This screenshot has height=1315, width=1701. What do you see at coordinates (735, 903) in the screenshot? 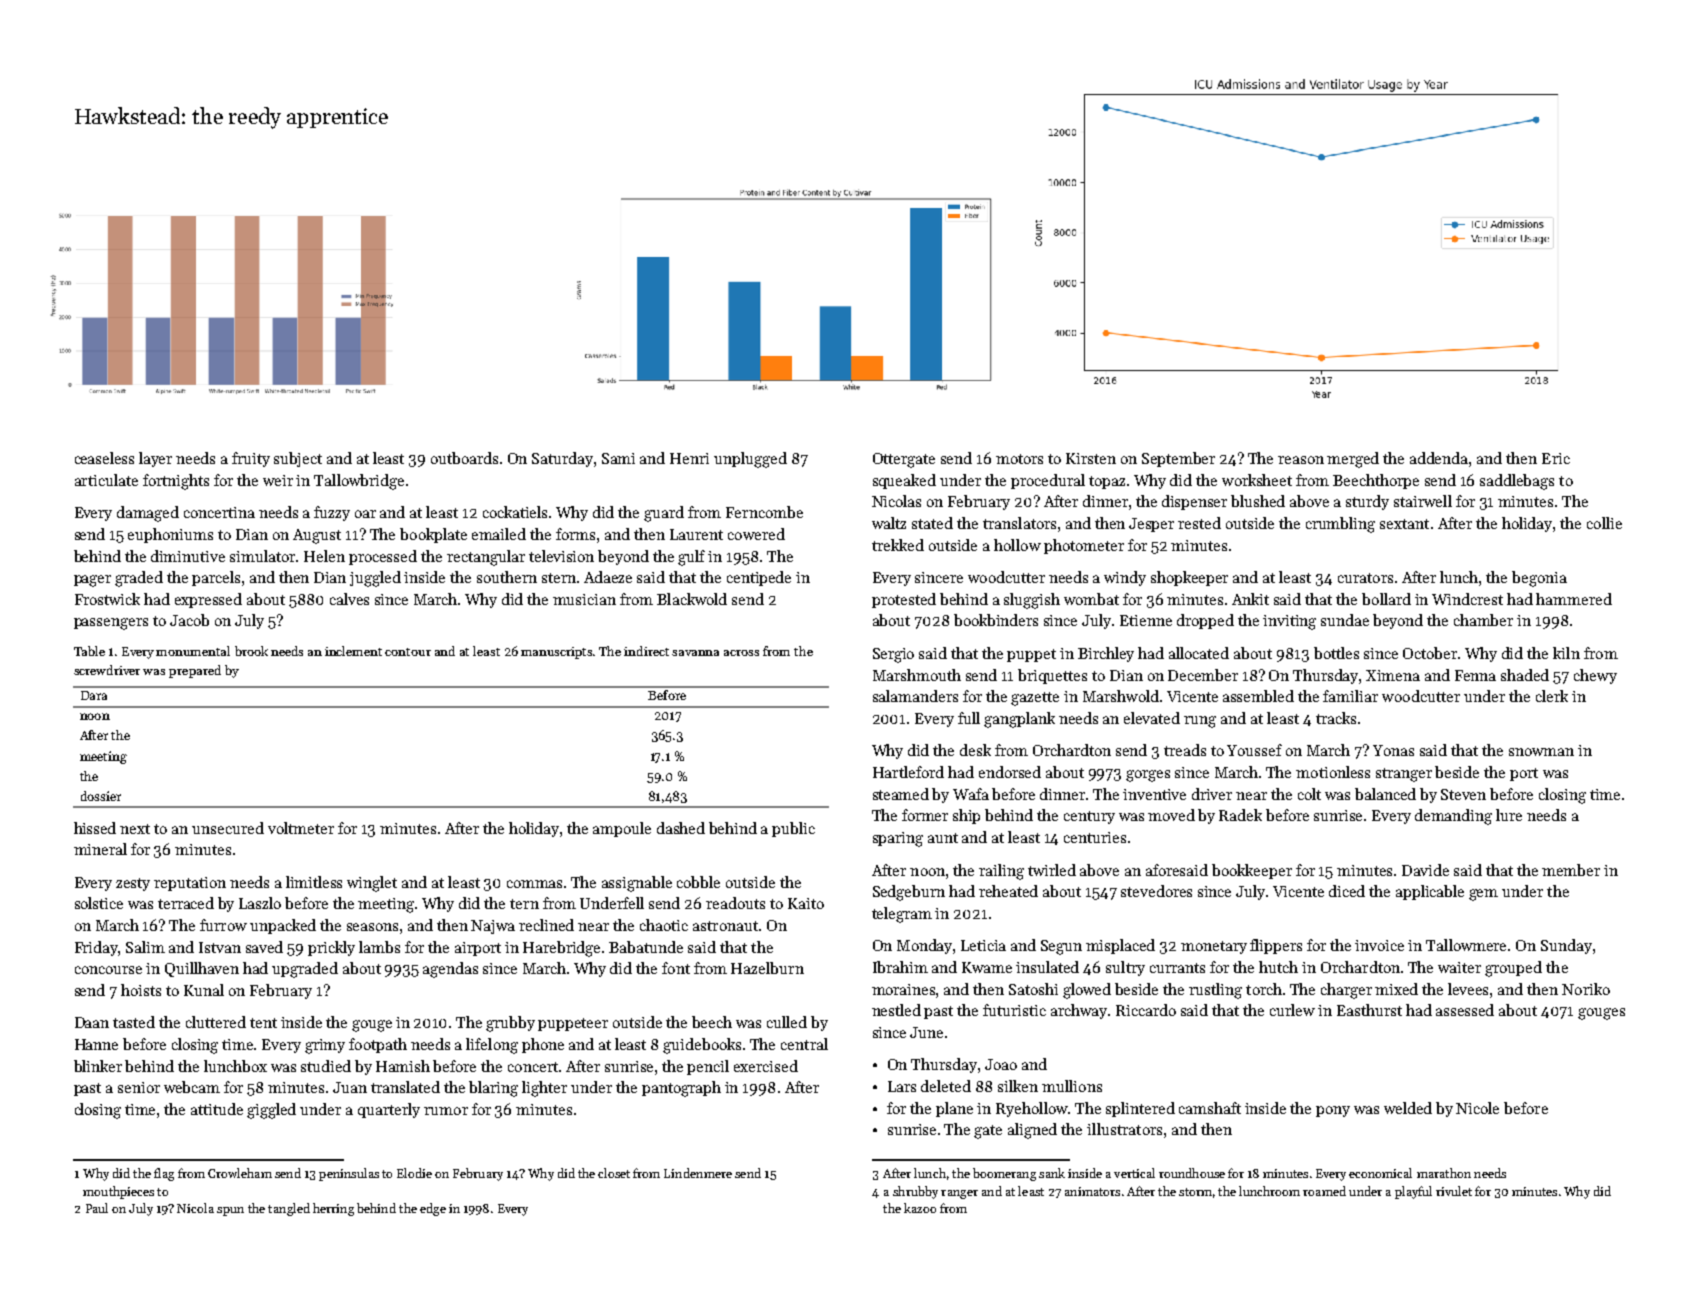
I see `readouts` at bounding box center [735, 903].
